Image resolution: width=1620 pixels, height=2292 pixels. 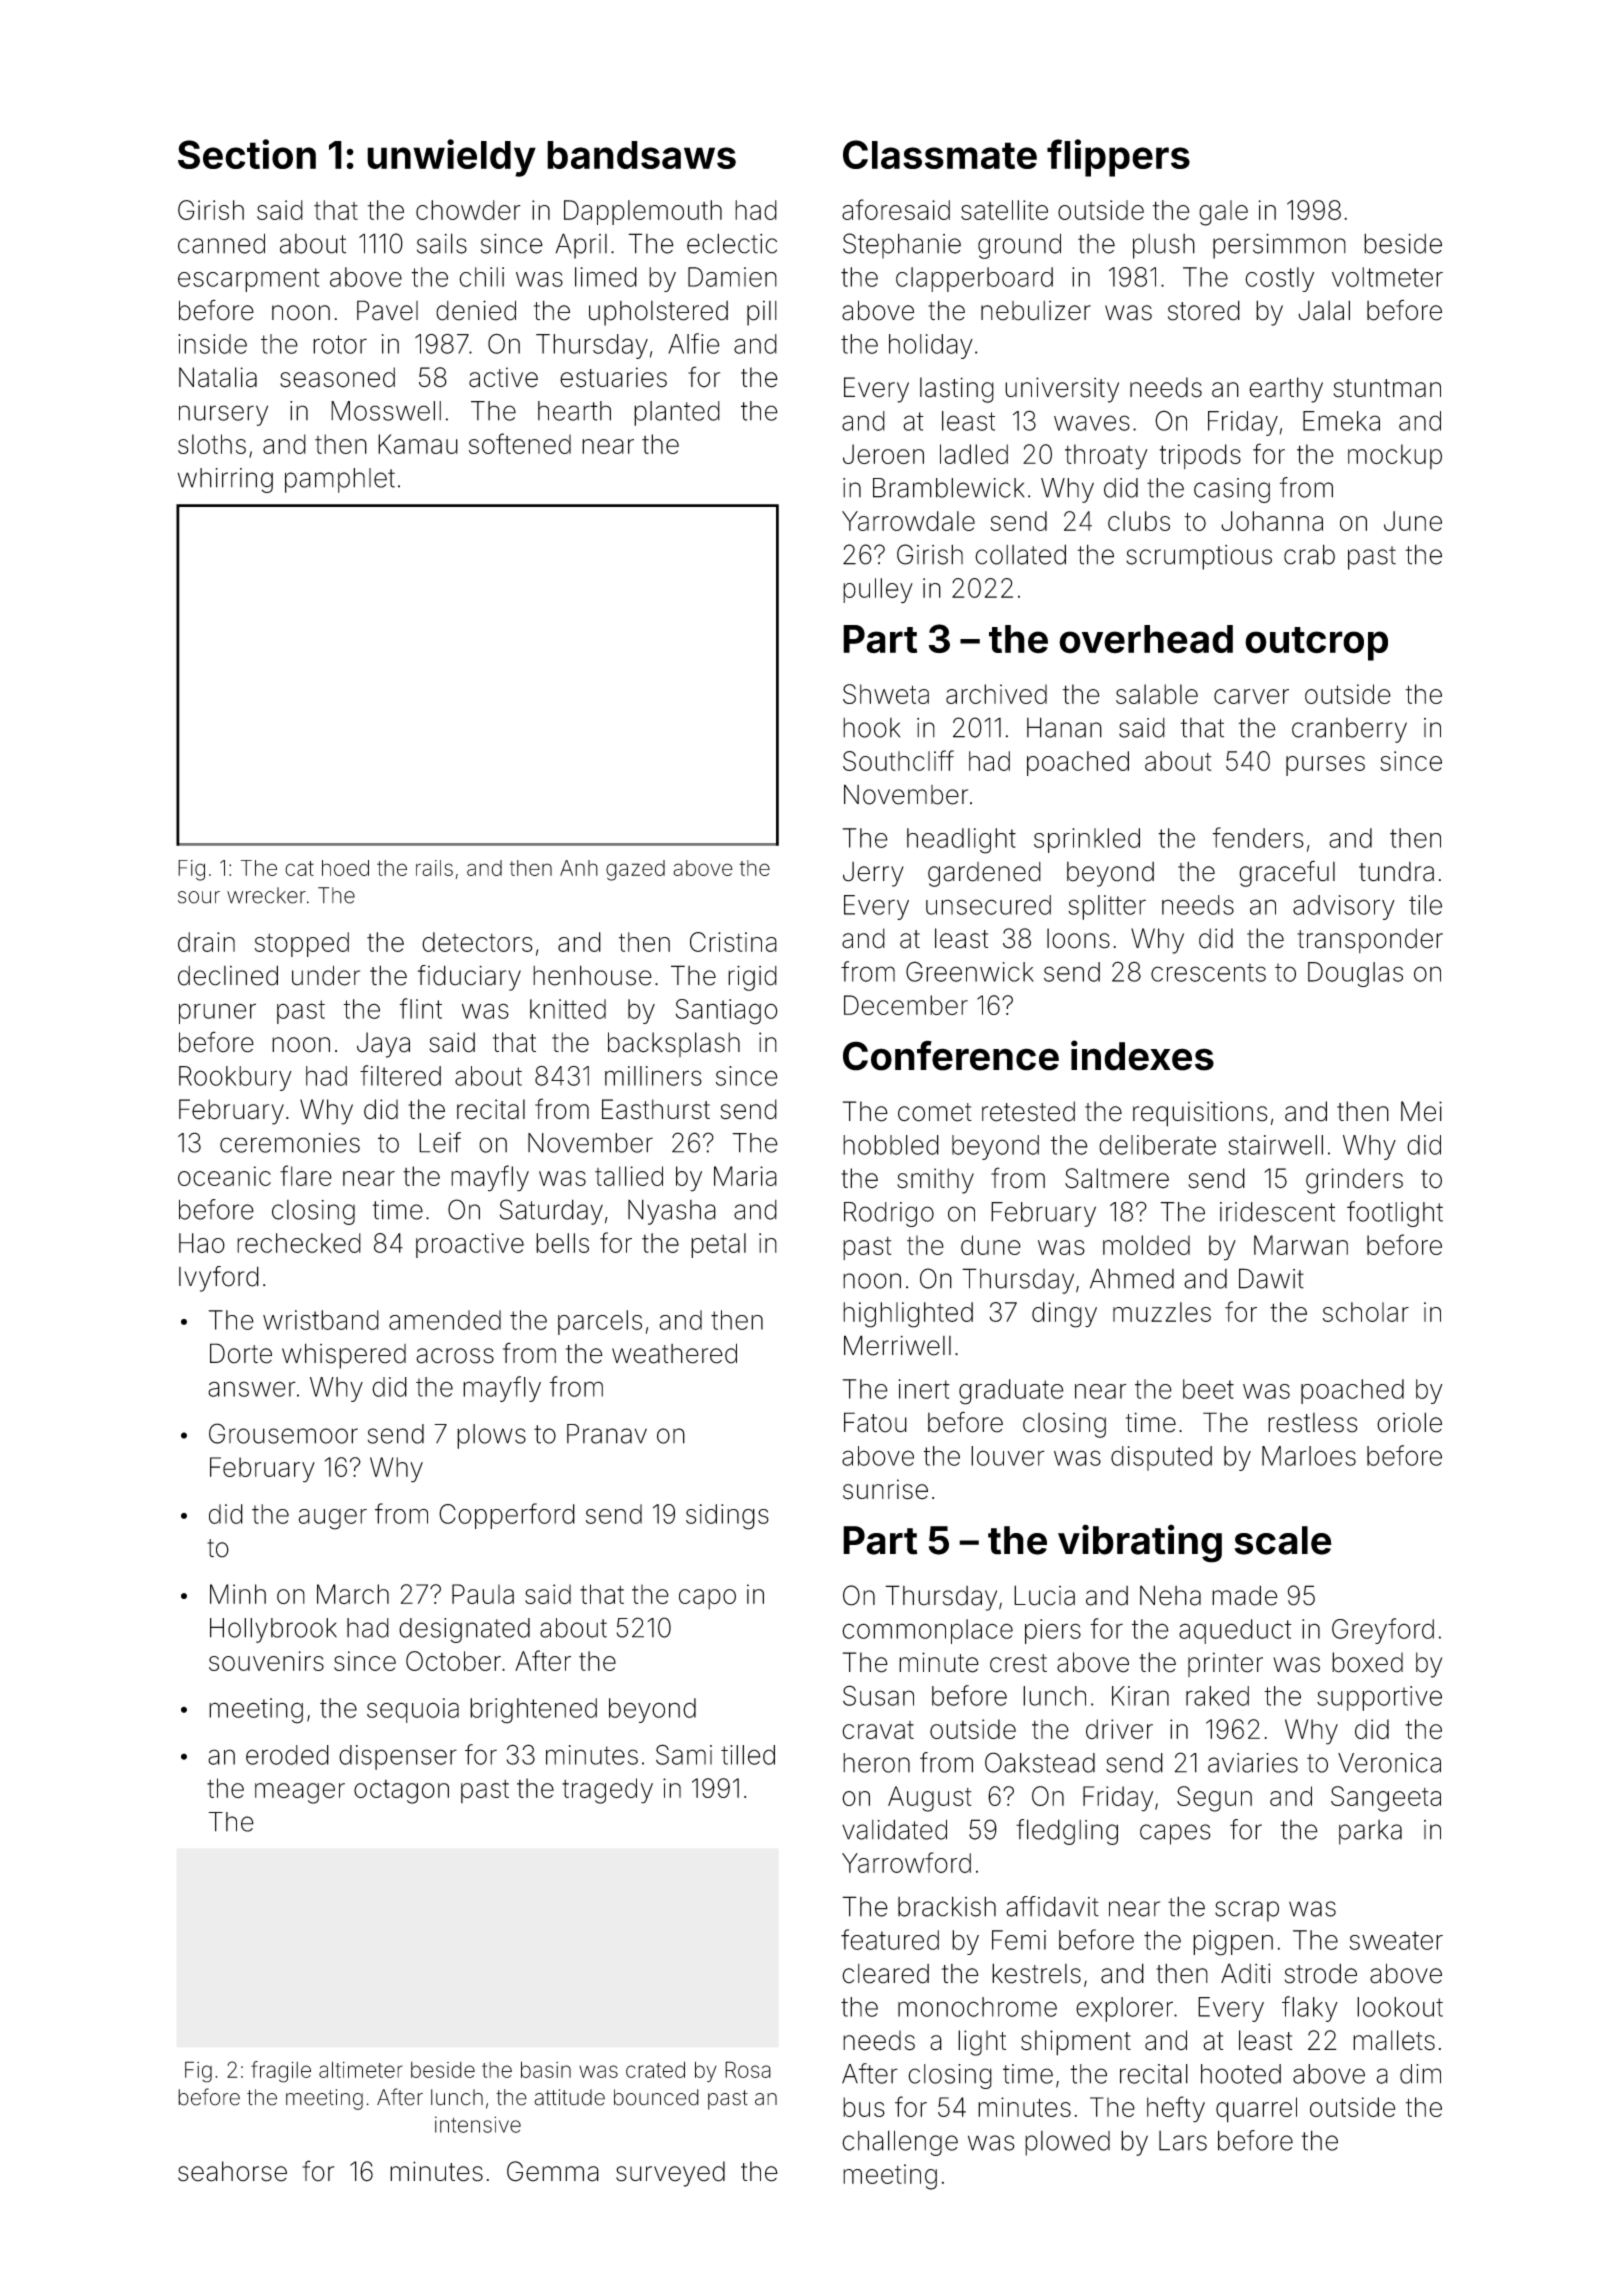 I want to click on Hollybrook, so click(x=273, y=1630).
